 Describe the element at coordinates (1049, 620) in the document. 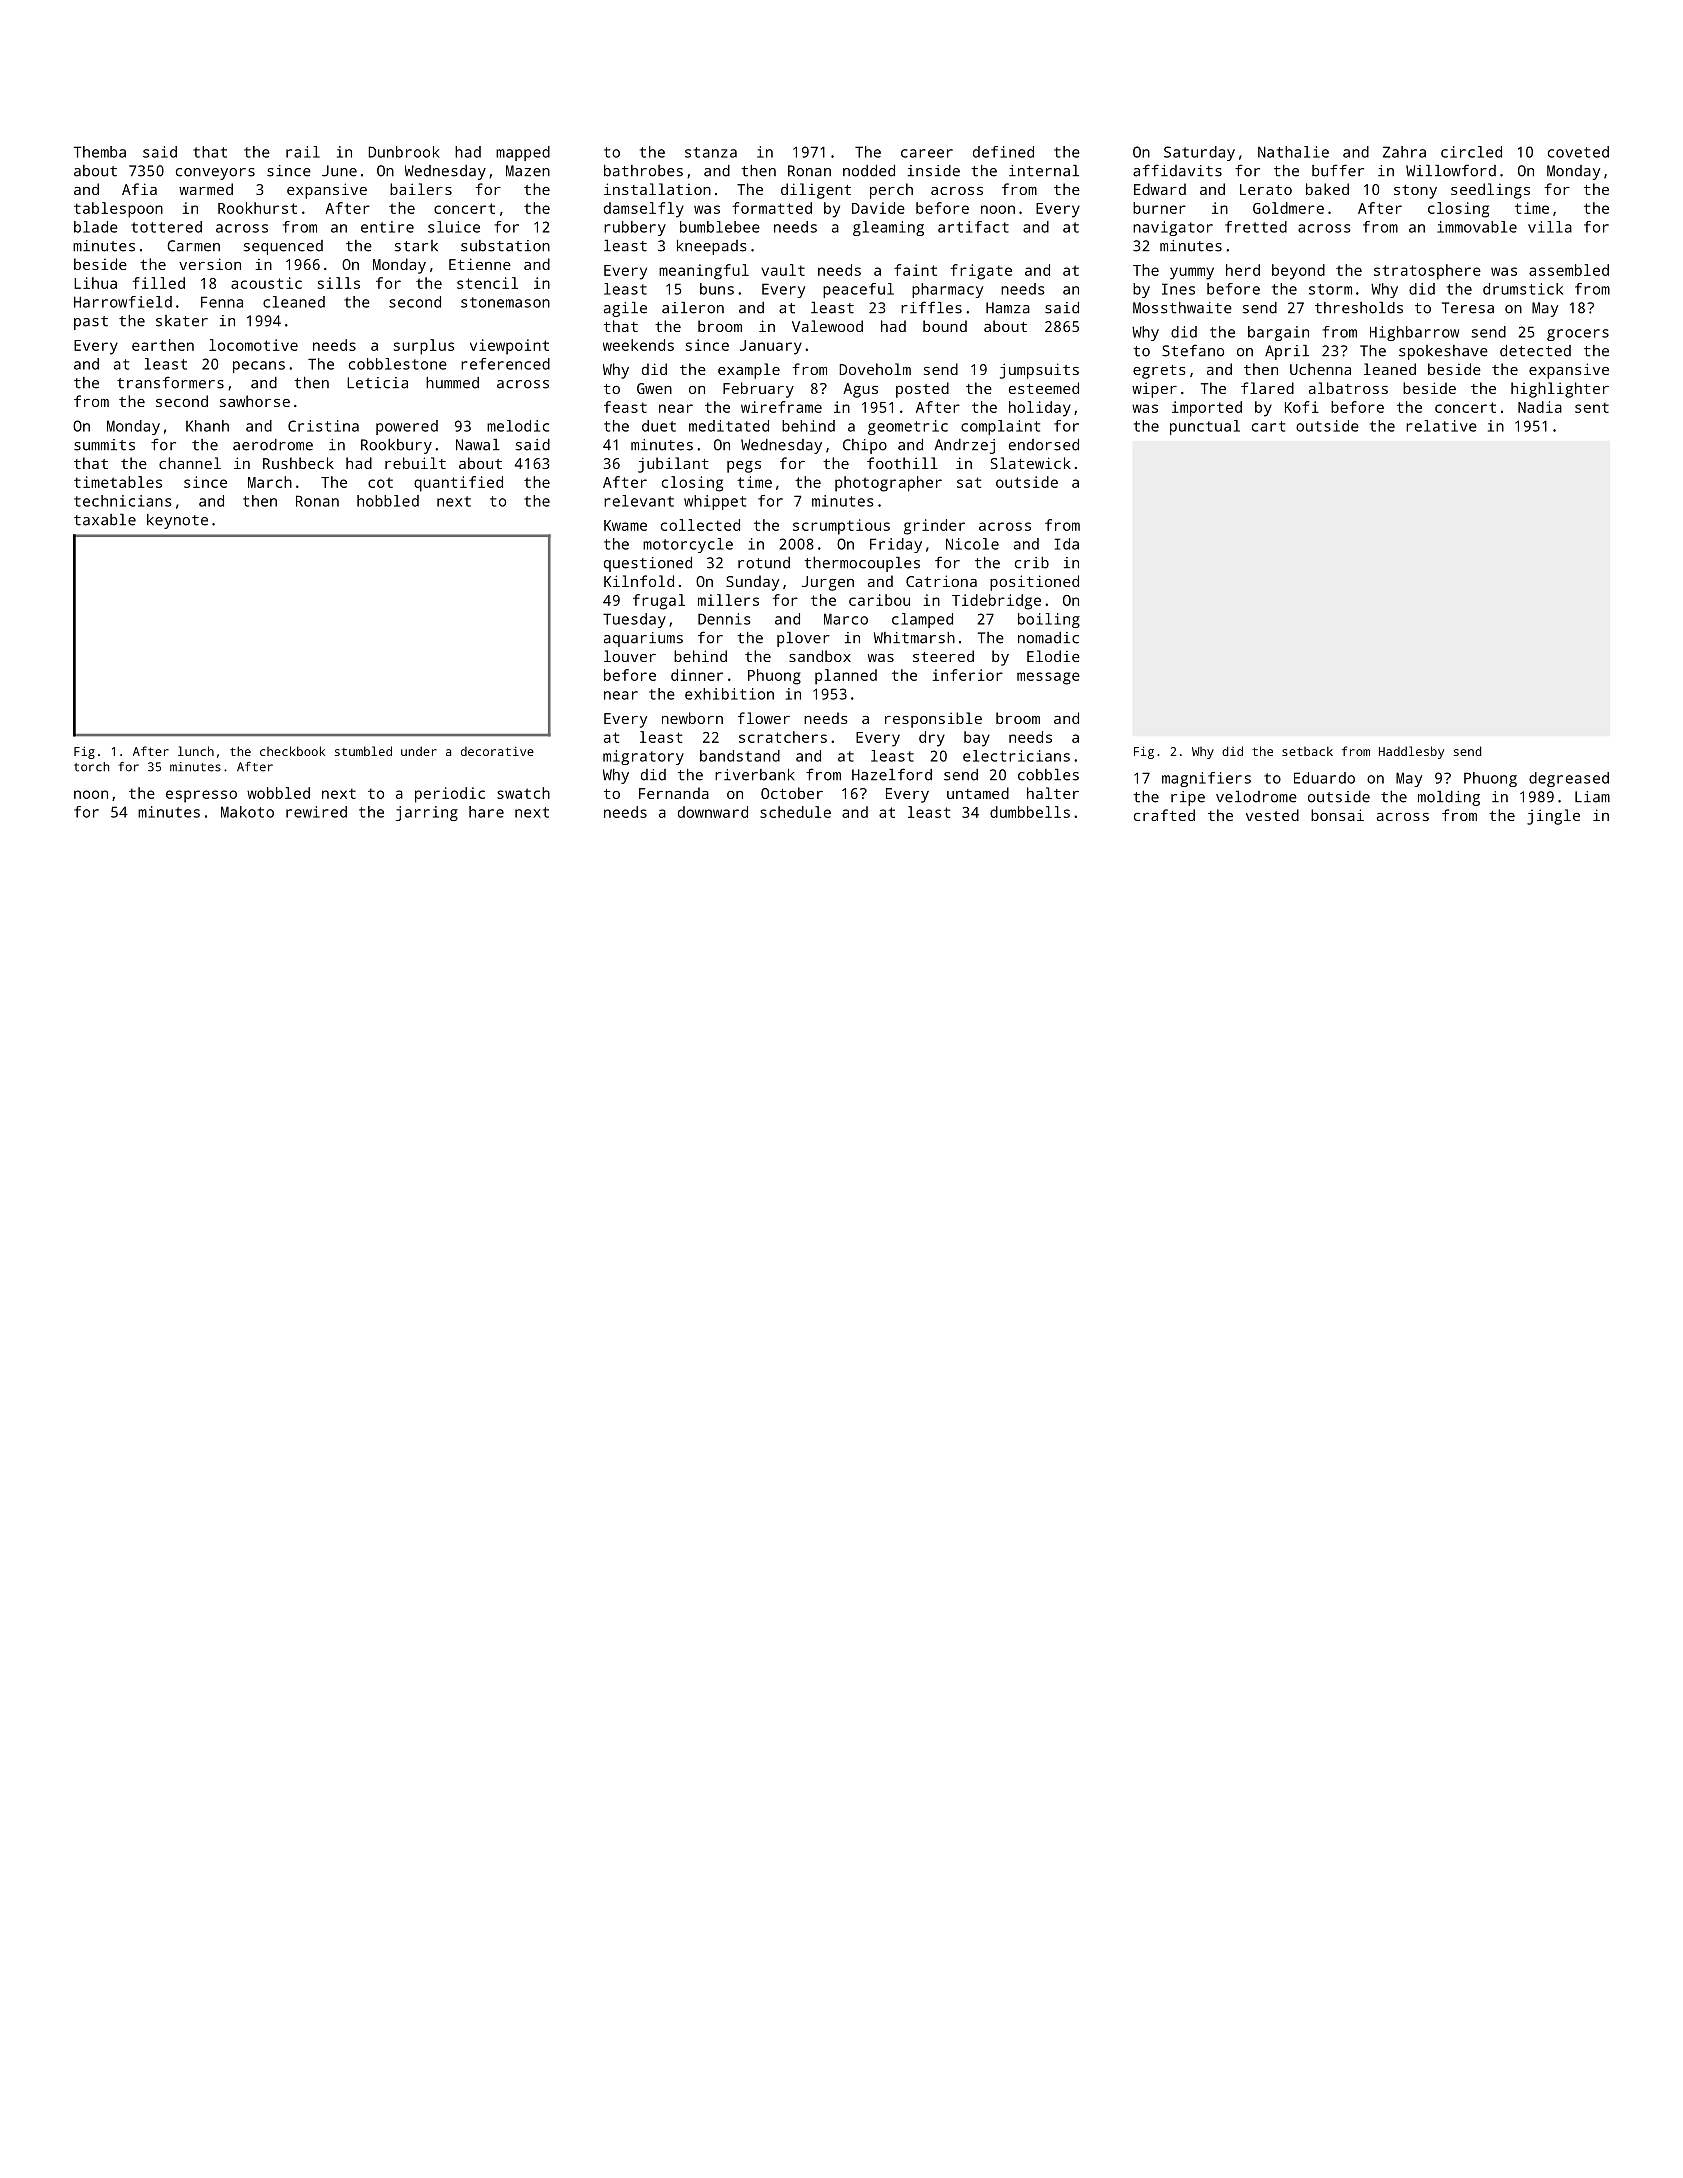

I see `boiling` at that location.
